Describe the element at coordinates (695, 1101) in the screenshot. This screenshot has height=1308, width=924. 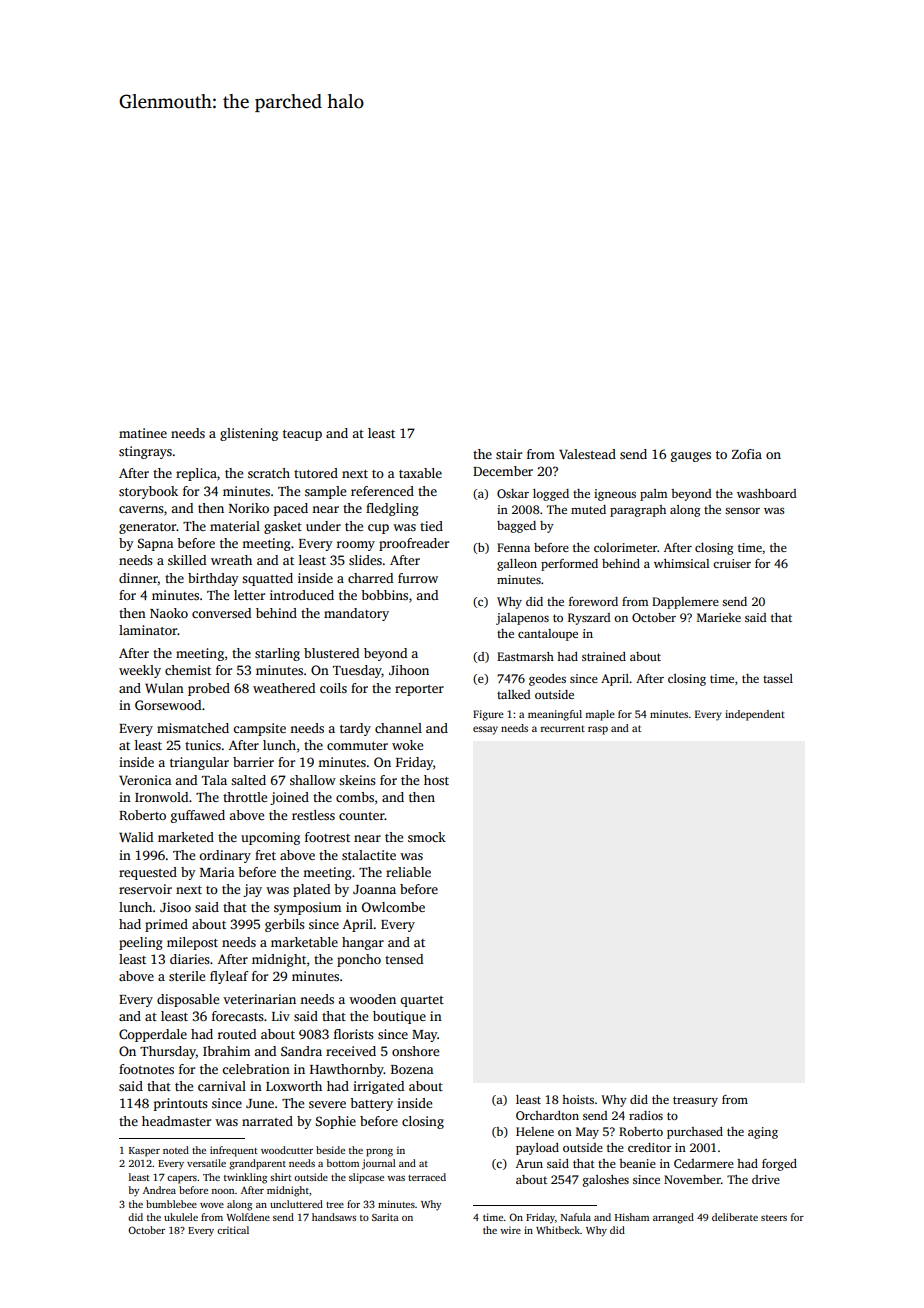
I see `treasury` at that location.
